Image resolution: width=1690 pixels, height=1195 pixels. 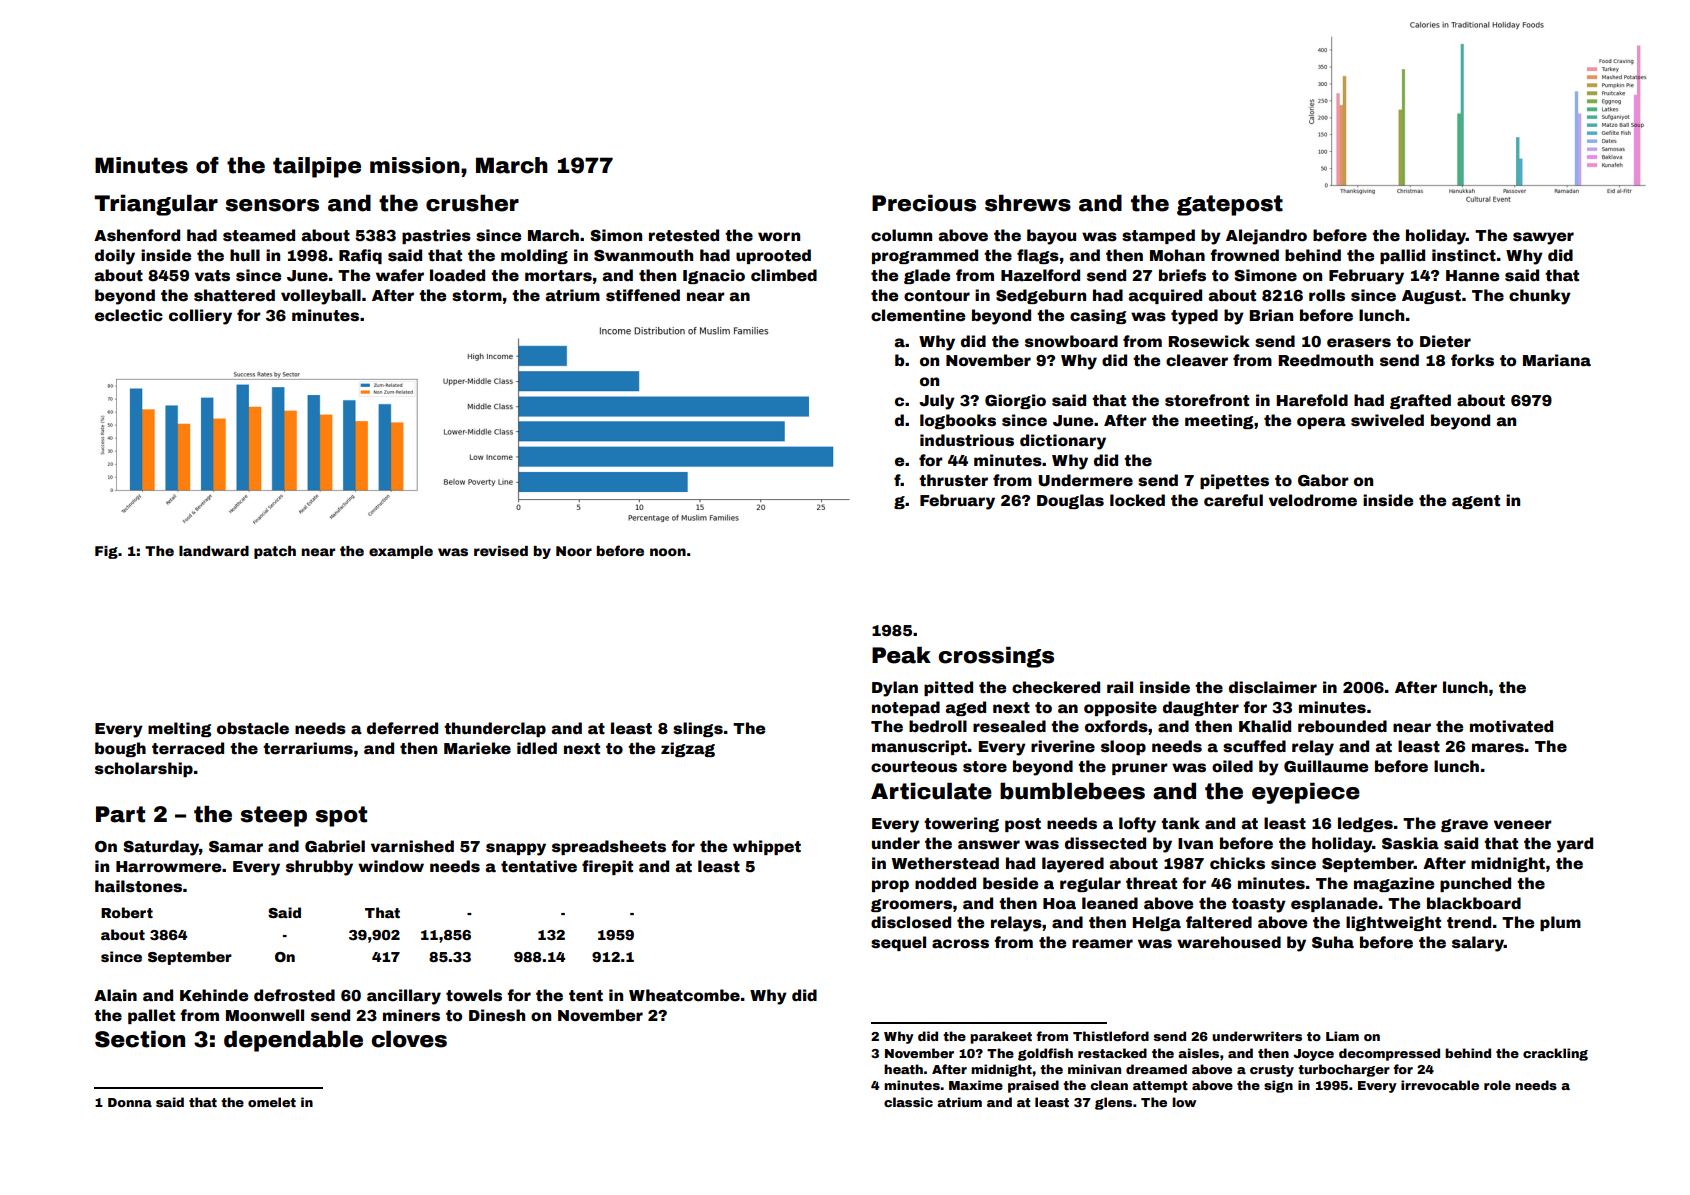 I want to click on example, so click(x=401, y=552).
